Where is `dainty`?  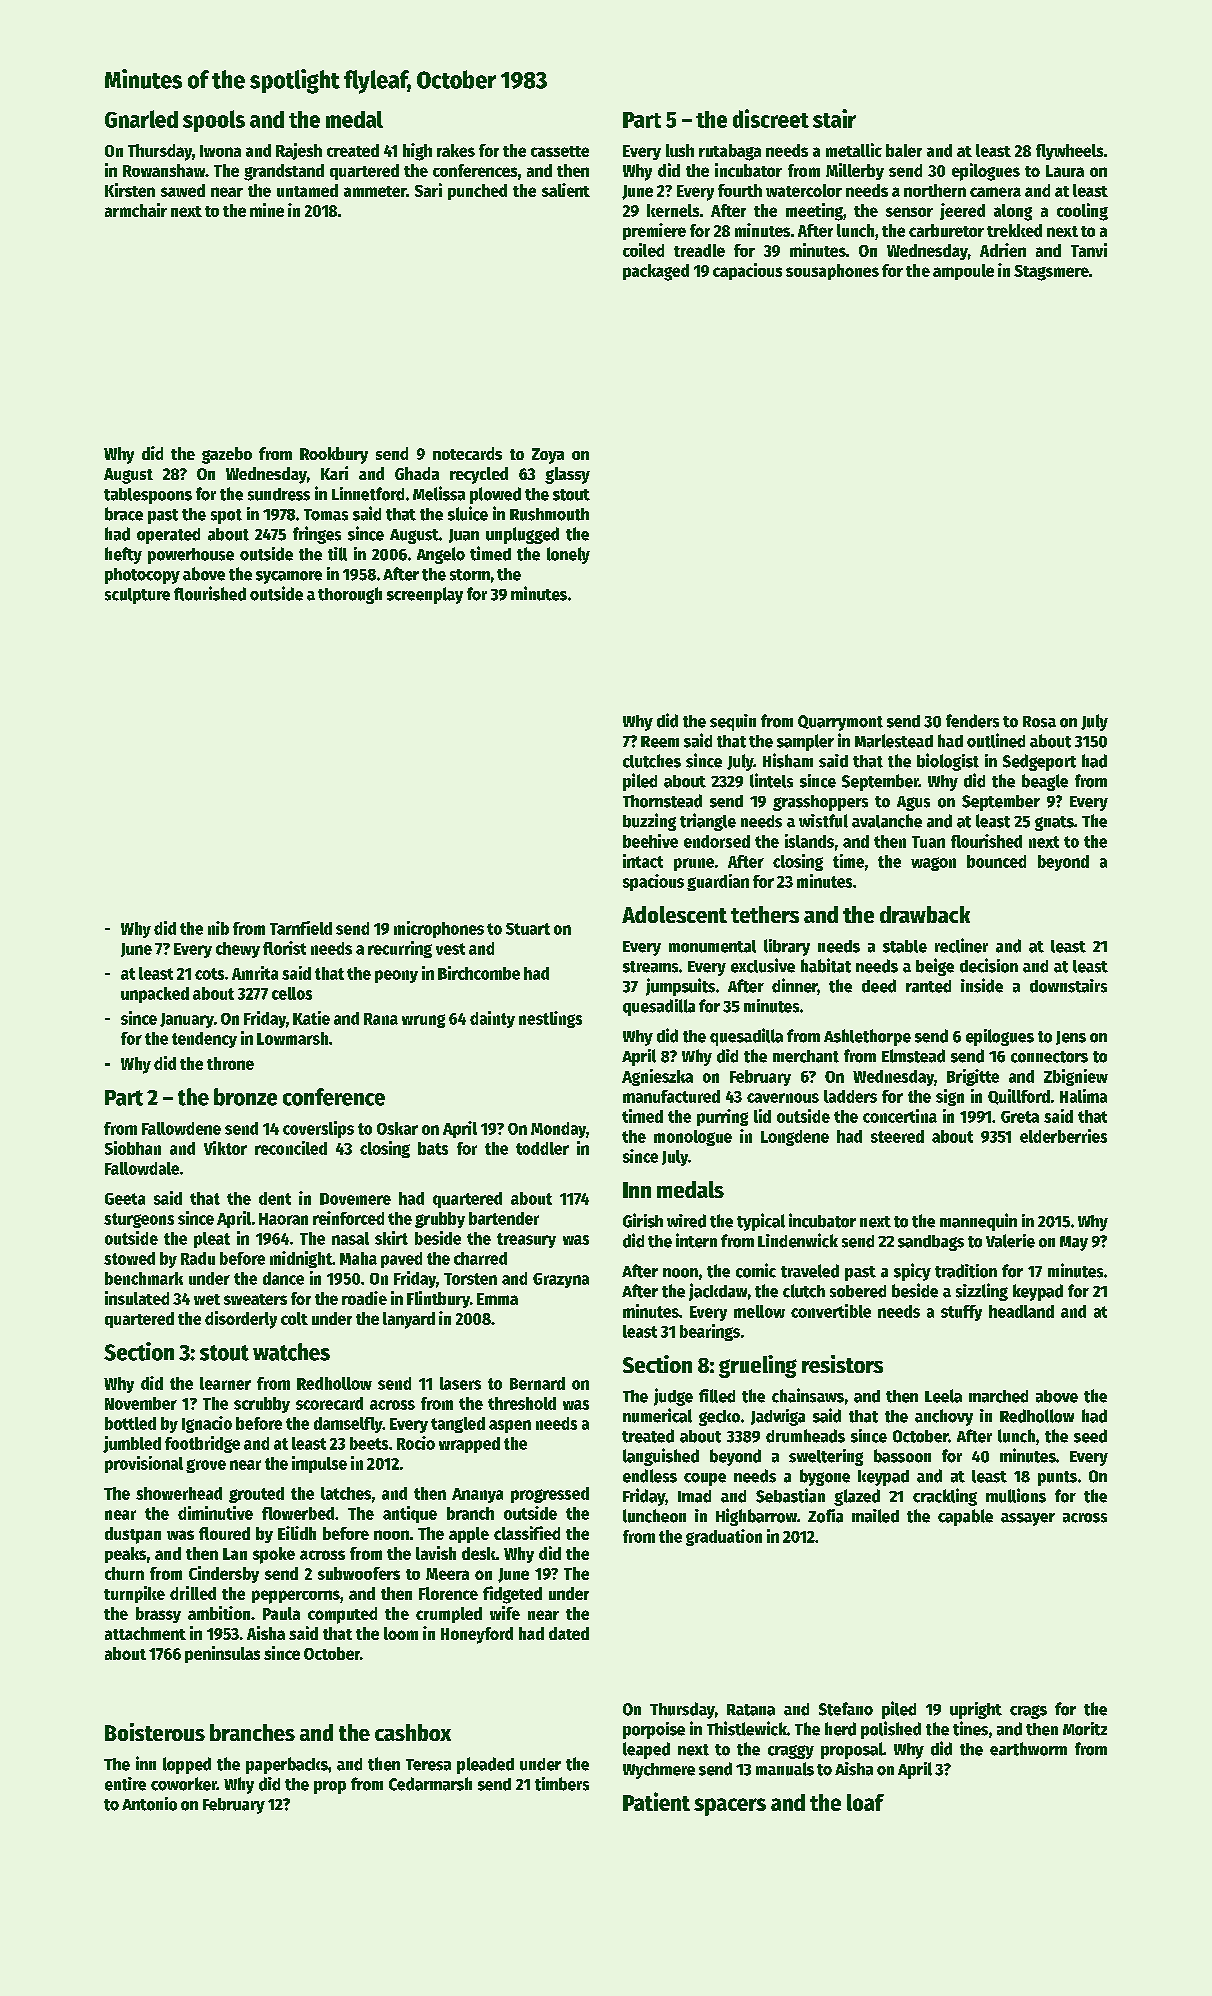 dainty is located at coordinates (492, 1019).
